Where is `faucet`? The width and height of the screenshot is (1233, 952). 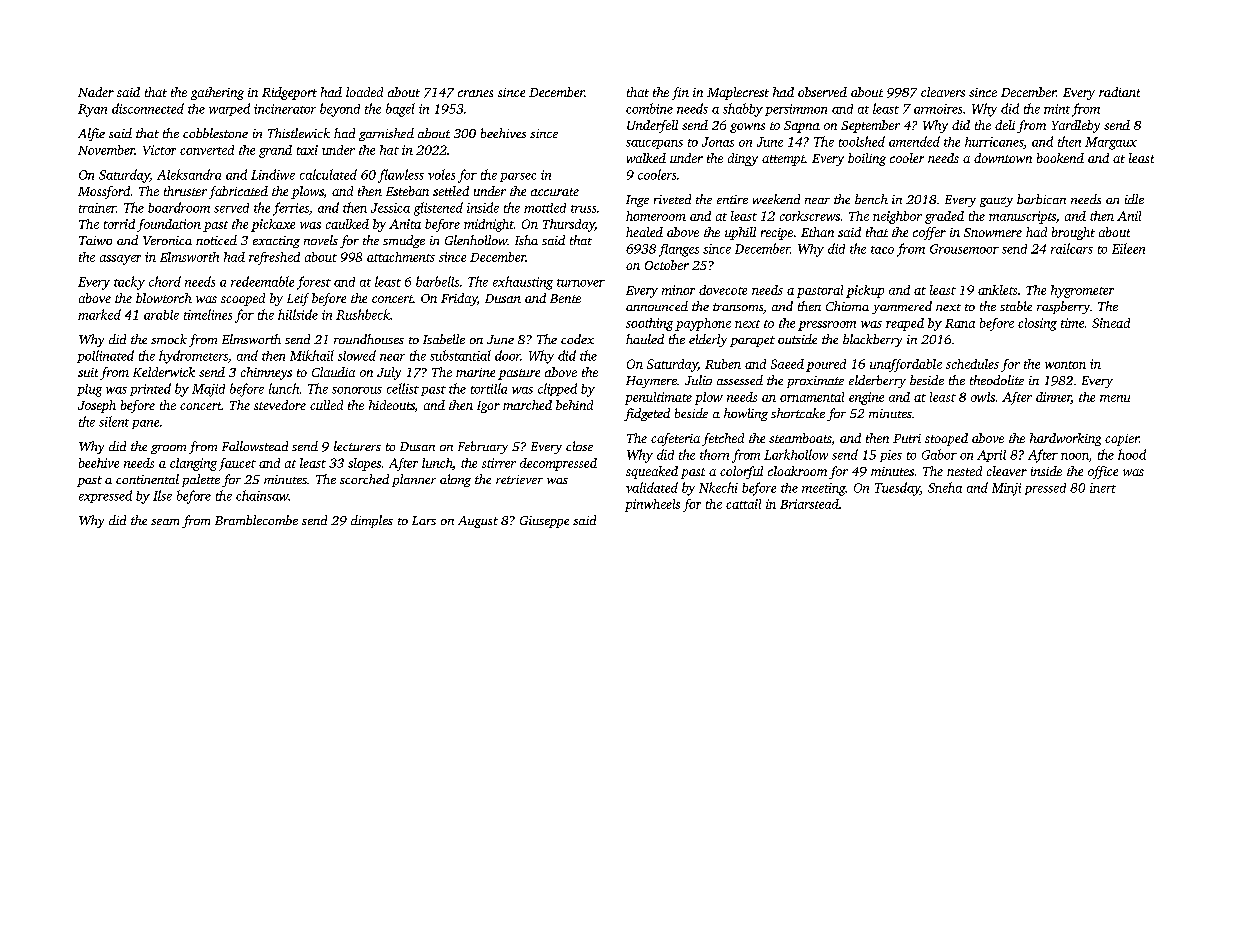
faucet is located at coordinates (237, 464).
